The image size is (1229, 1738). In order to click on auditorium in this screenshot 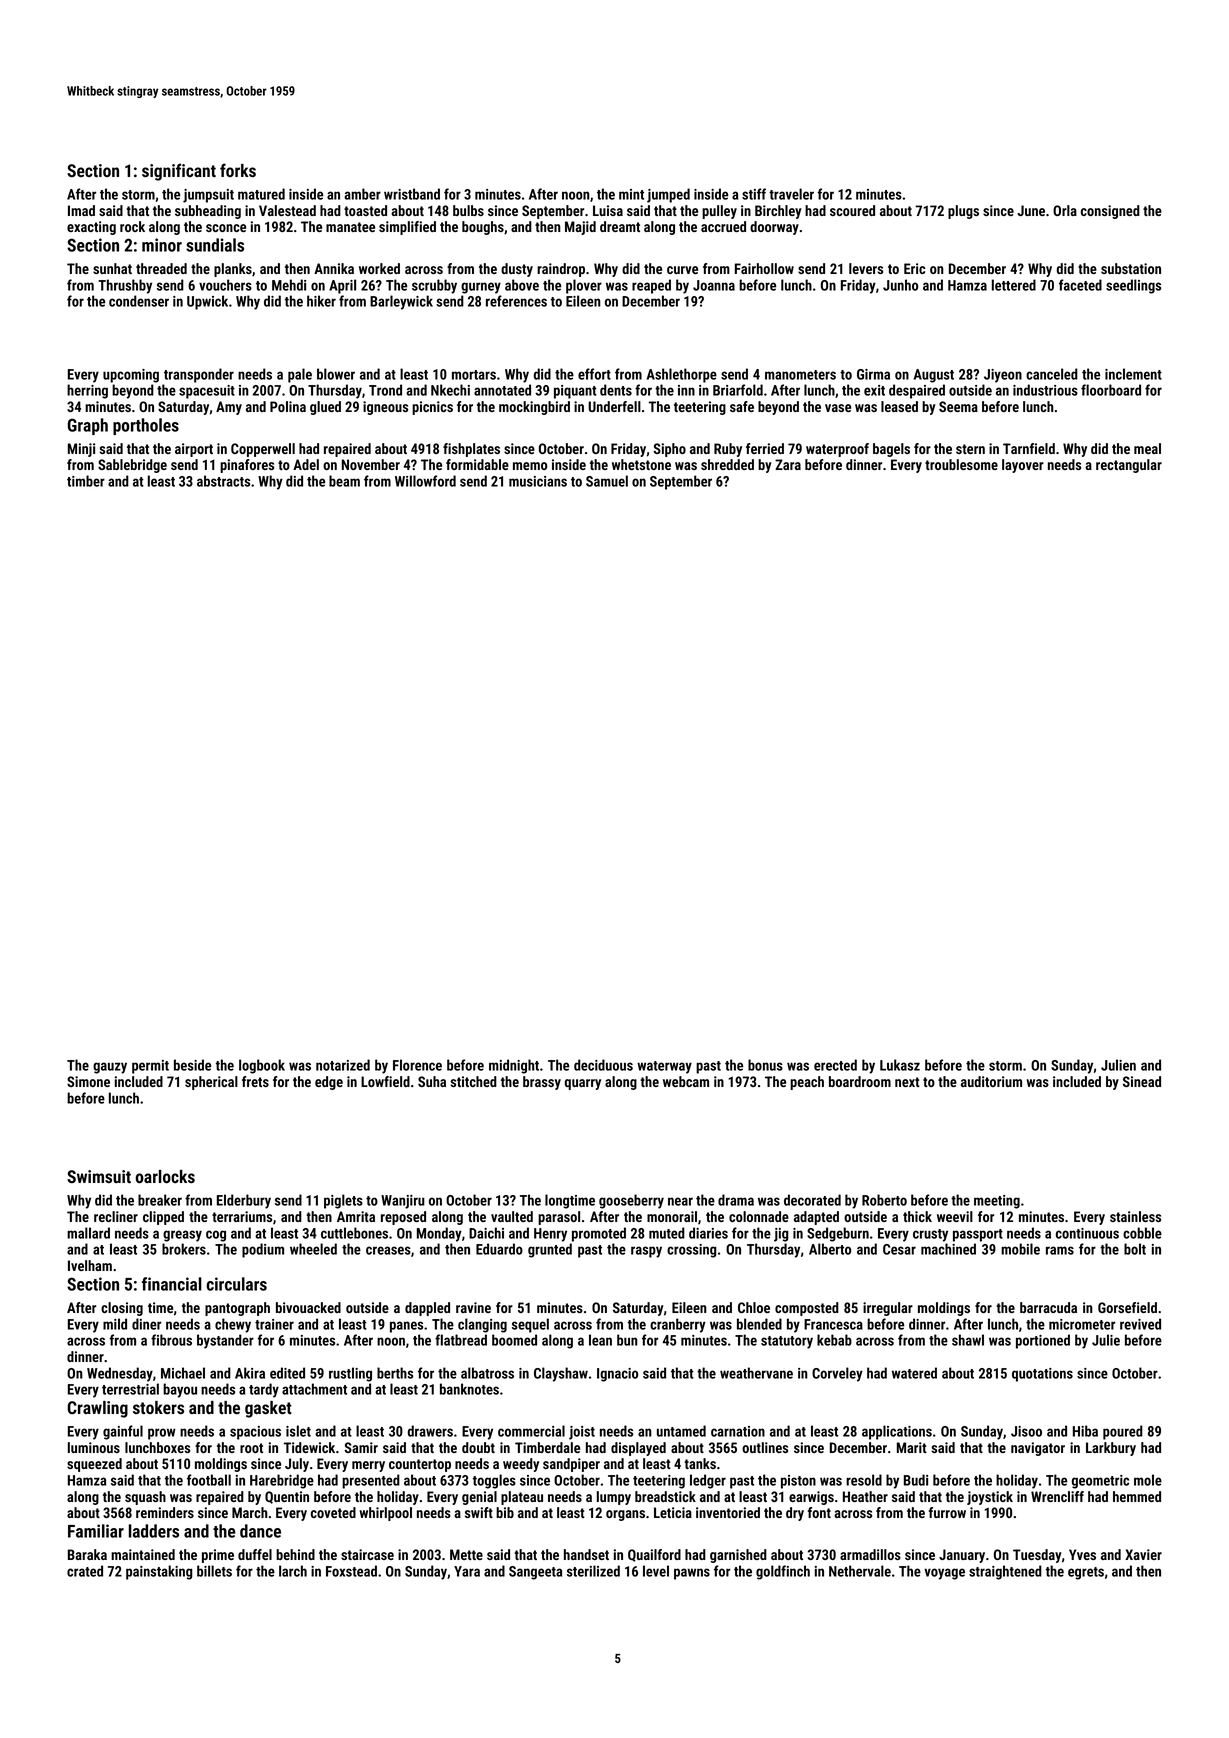, I will do `click(991, 1081)`.
